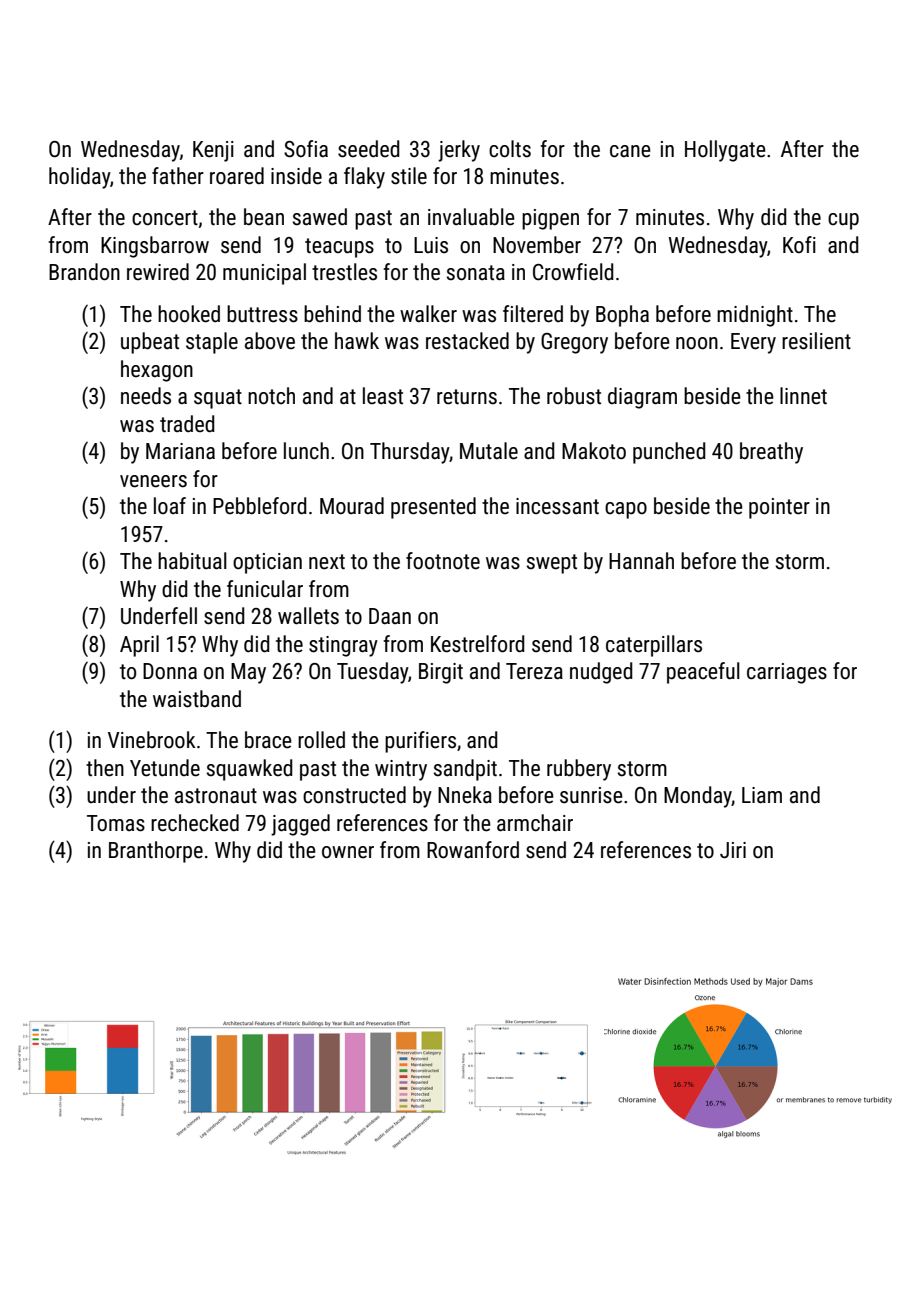 Image resolution: width=908 pixels, height=1316 pixels. I want to click on Kofi, so click(799, 244).
